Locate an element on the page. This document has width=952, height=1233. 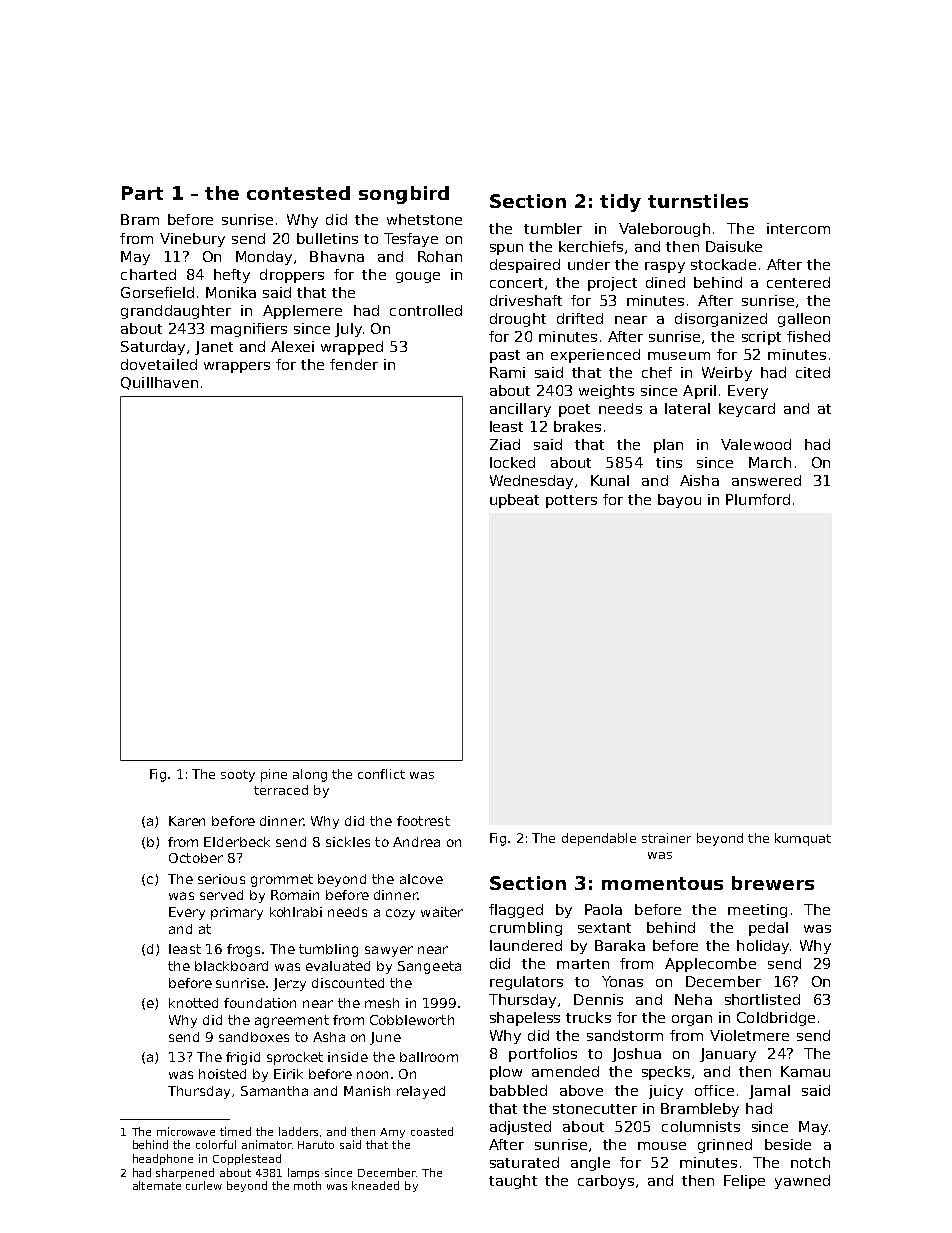
songbird is located at coordinates (404, 195).
